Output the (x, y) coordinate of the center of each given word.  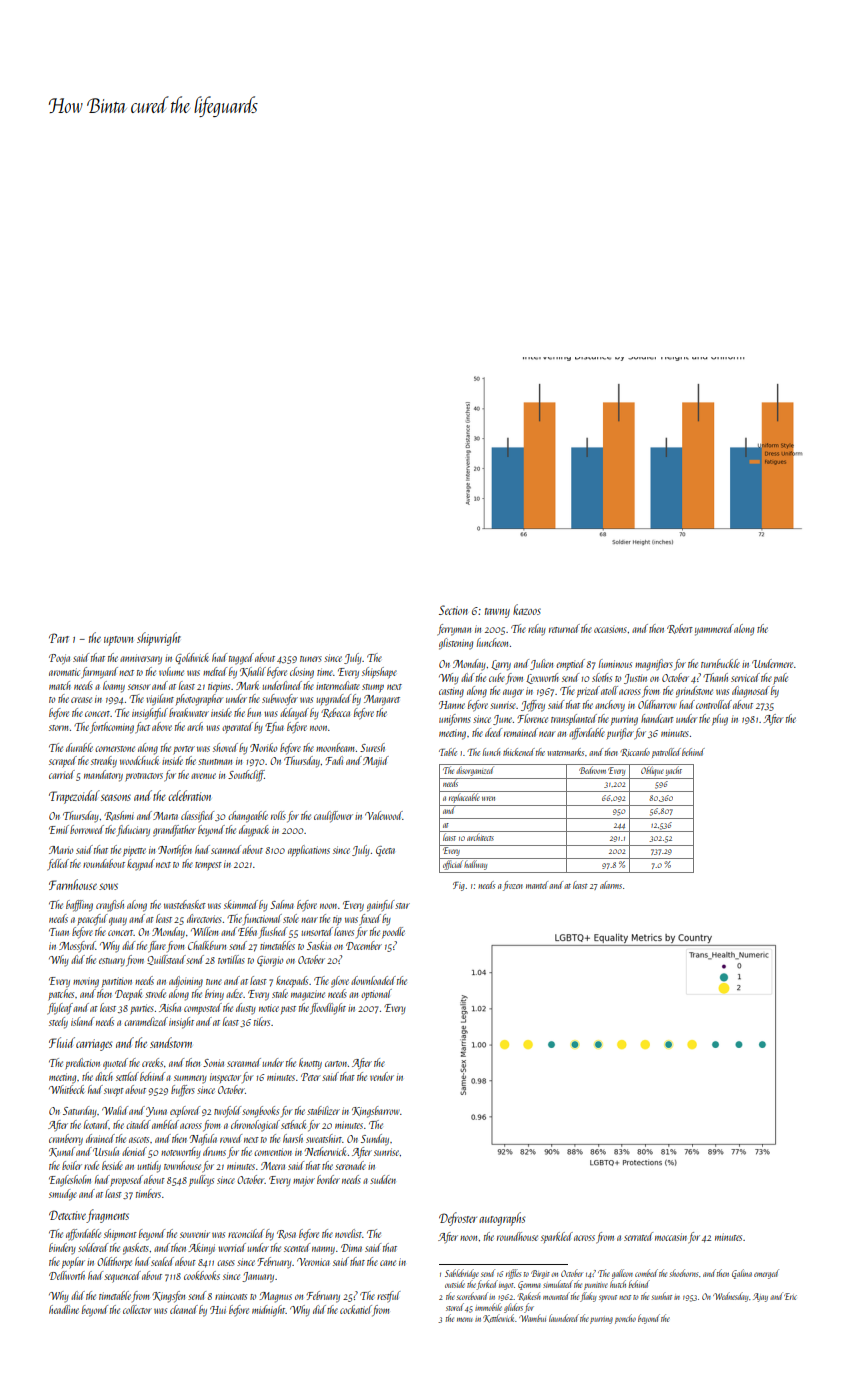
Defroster (458, 1219)
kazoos (527, 609)
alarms (611, 885)
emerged (766, 1274)
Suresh (372, 747)
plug (720, 720)
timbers (148, 1193)
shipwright (159, 639)
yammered (714, 630)
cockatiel (356, 1309)
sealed (162, 1261)
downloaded (373, 980)
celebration (189, 795)
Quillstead (166, 960)
